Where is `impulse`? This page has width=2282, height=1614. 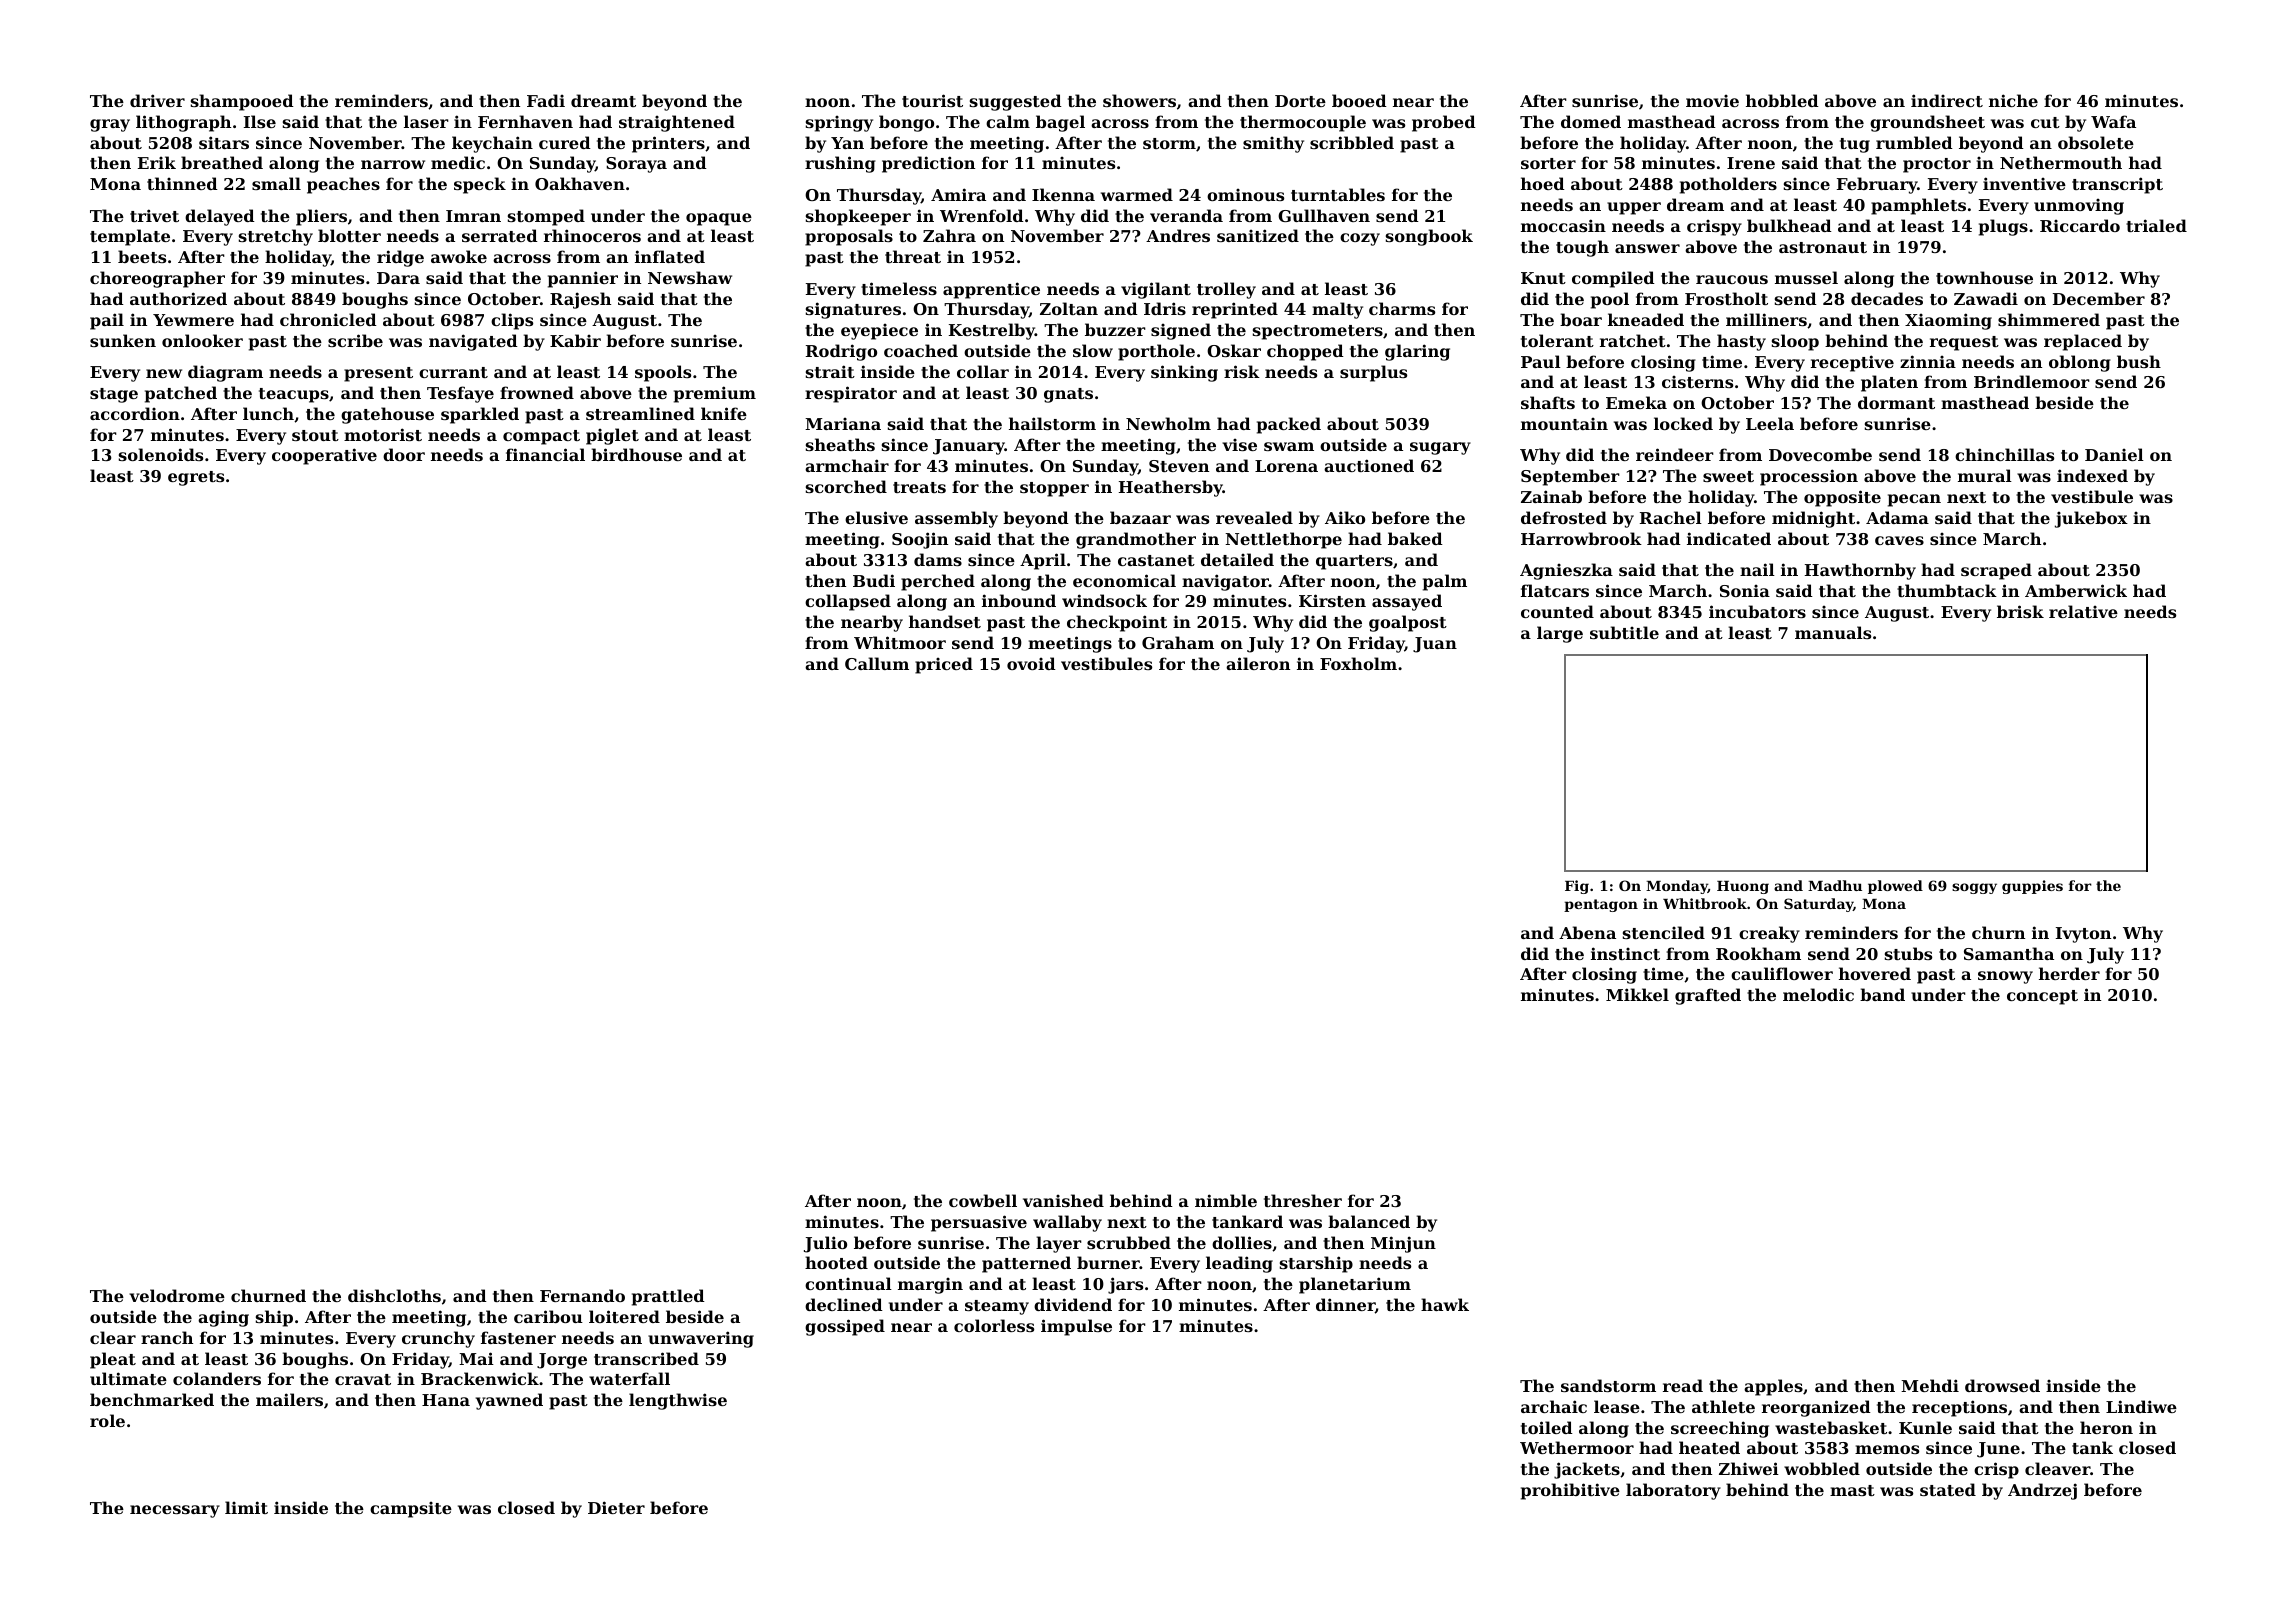
impulse is located at coordinates (1076, 1327).
